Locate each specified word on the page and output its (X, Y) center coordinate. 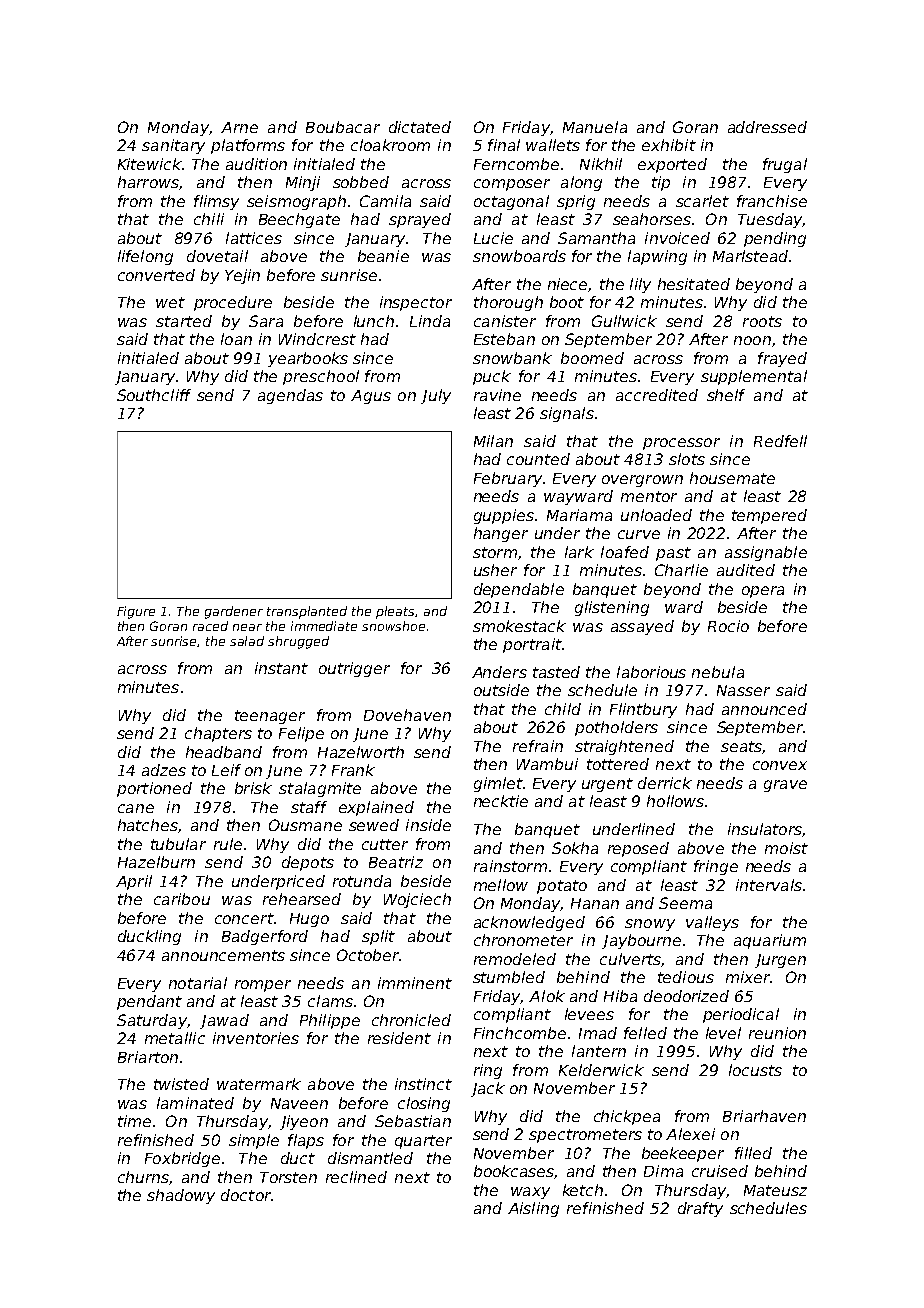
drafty (700, 1209)
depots (308, 863)
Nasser (743, 690)
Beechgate (299, 220)
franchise (772, 201)
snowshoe (393, 626)
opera (763, 592)
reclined (356, 1177)
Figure (136, 612)
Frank (353, 770)
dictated (420, 127)
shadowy (181, 1196)
